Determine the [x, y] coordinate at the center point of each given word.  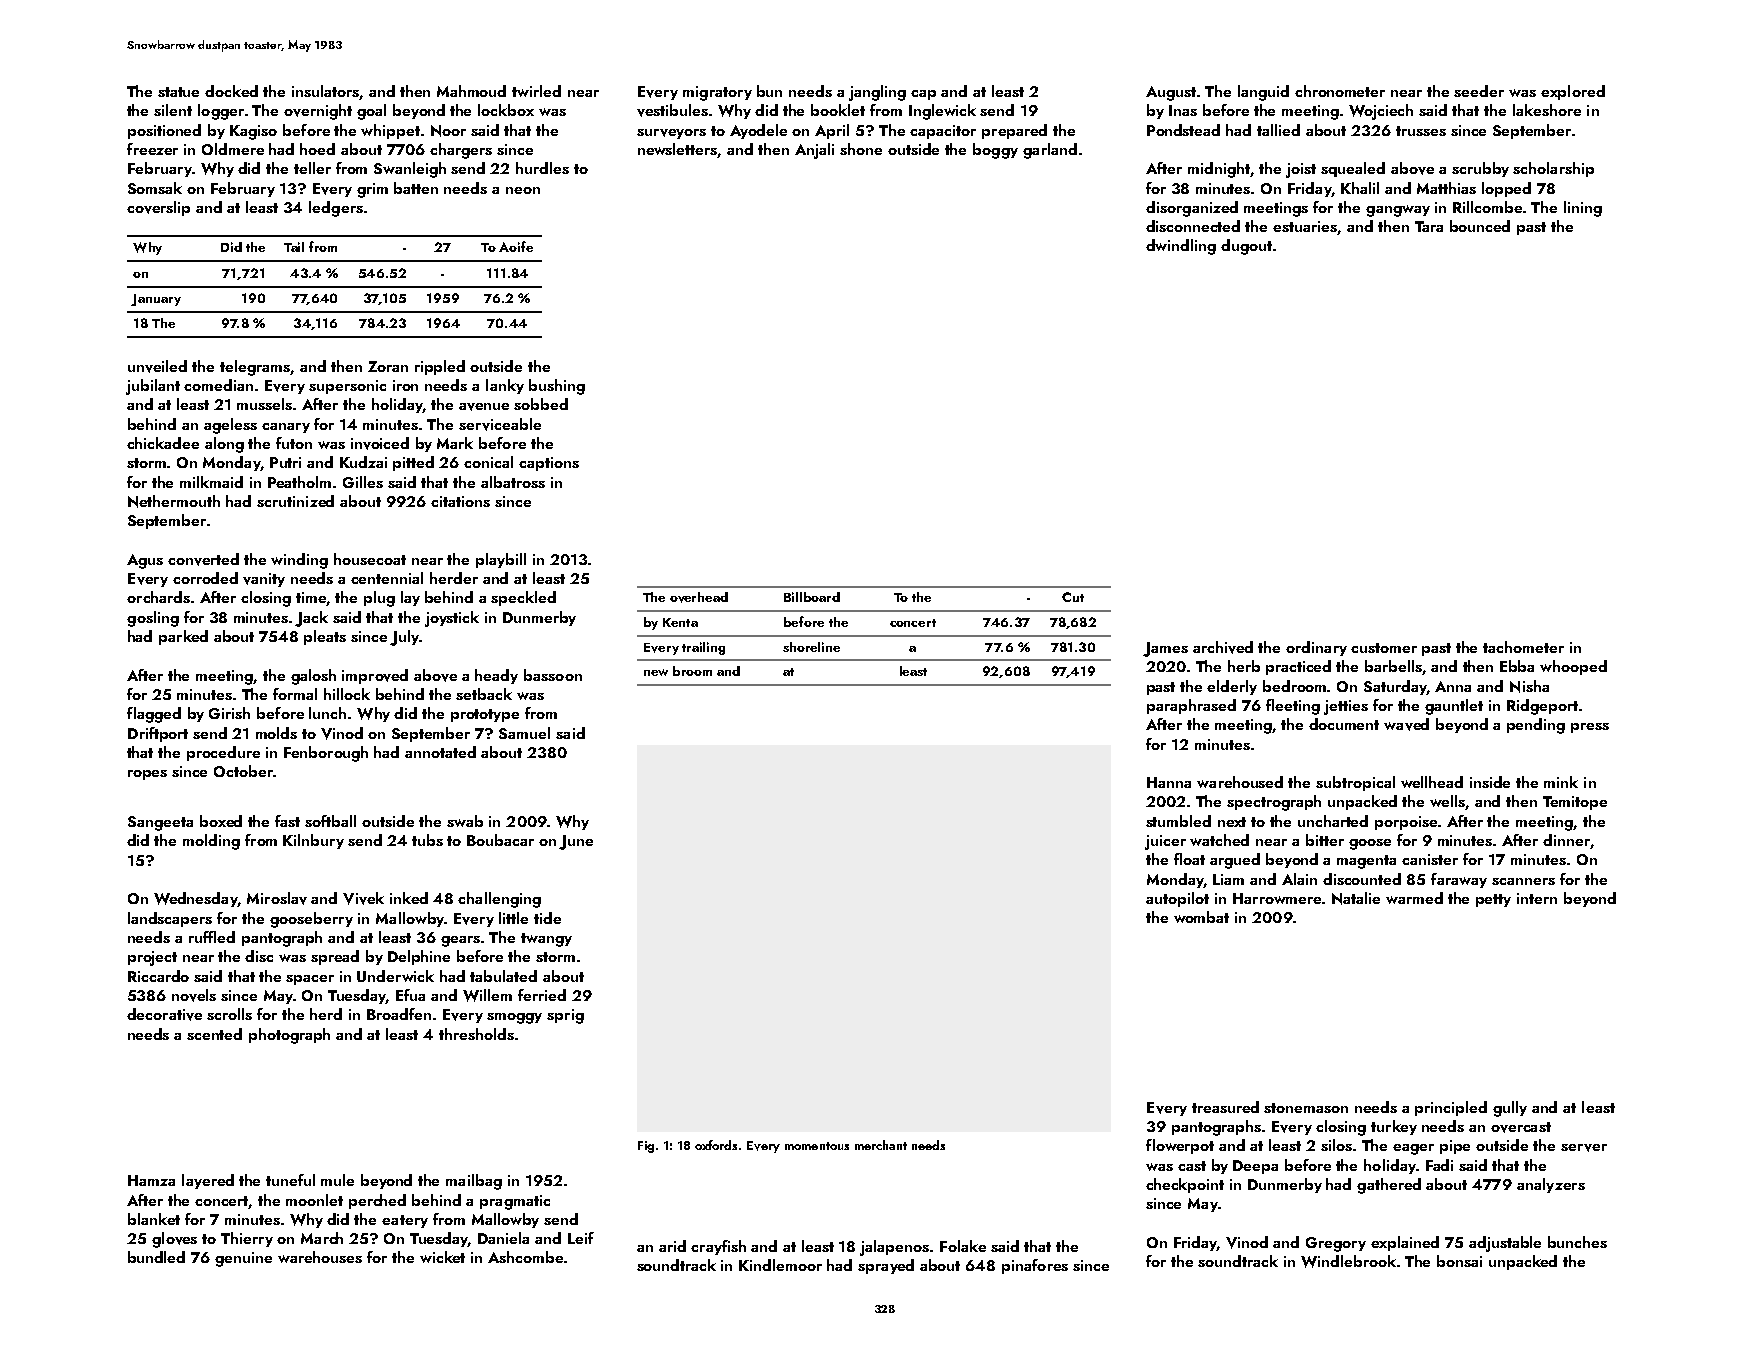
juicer [1165, 842]
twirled [536, 91]
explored [1573, 92]
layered [208, 1181]
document [1344, 724]
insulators [326, 92]
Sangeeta [160, 823]
